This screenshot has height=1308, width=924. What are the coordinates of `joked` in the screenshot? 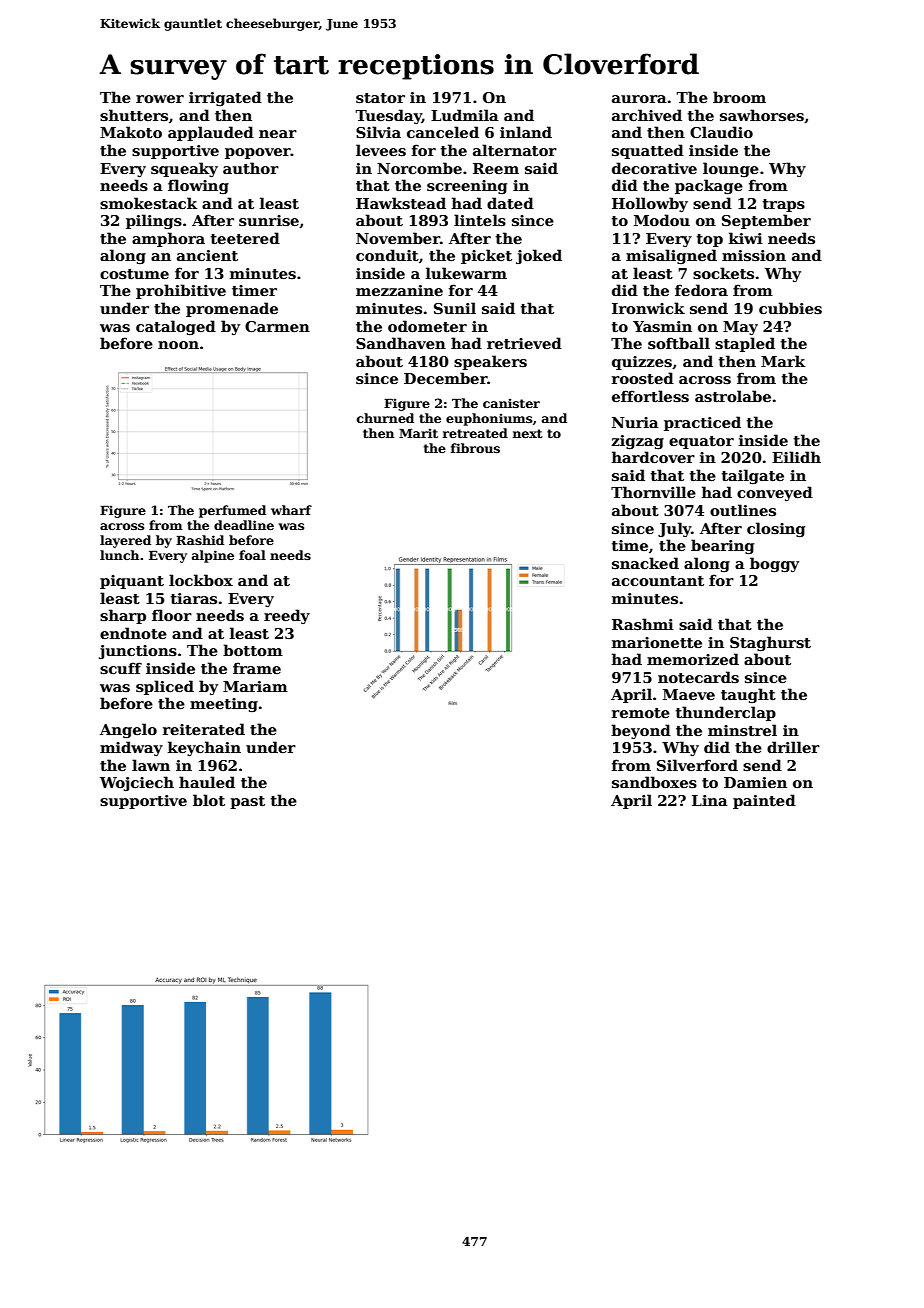 It's located at (539, 256).
